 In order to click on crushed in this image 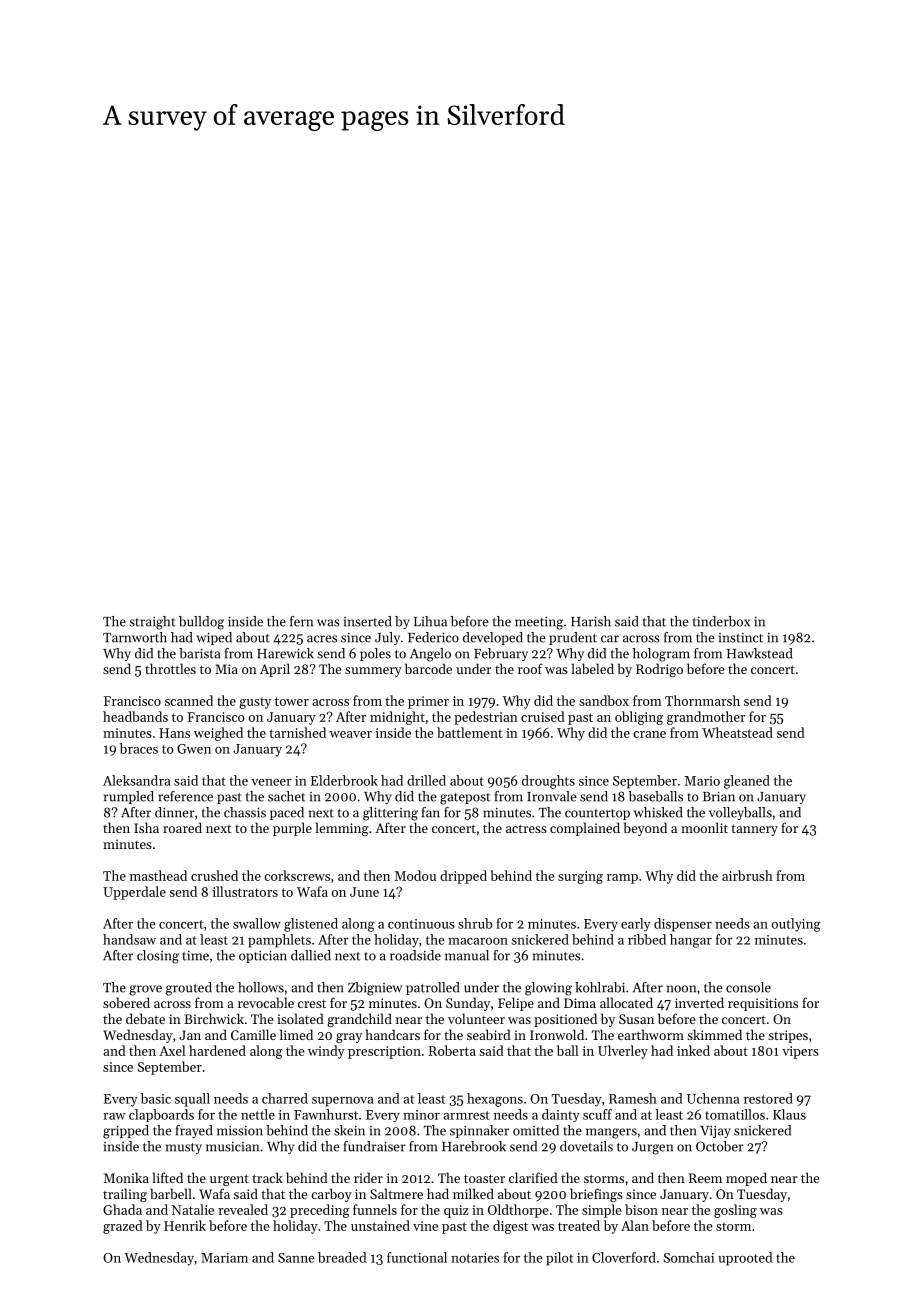, I will do `click(214, 875)`.
